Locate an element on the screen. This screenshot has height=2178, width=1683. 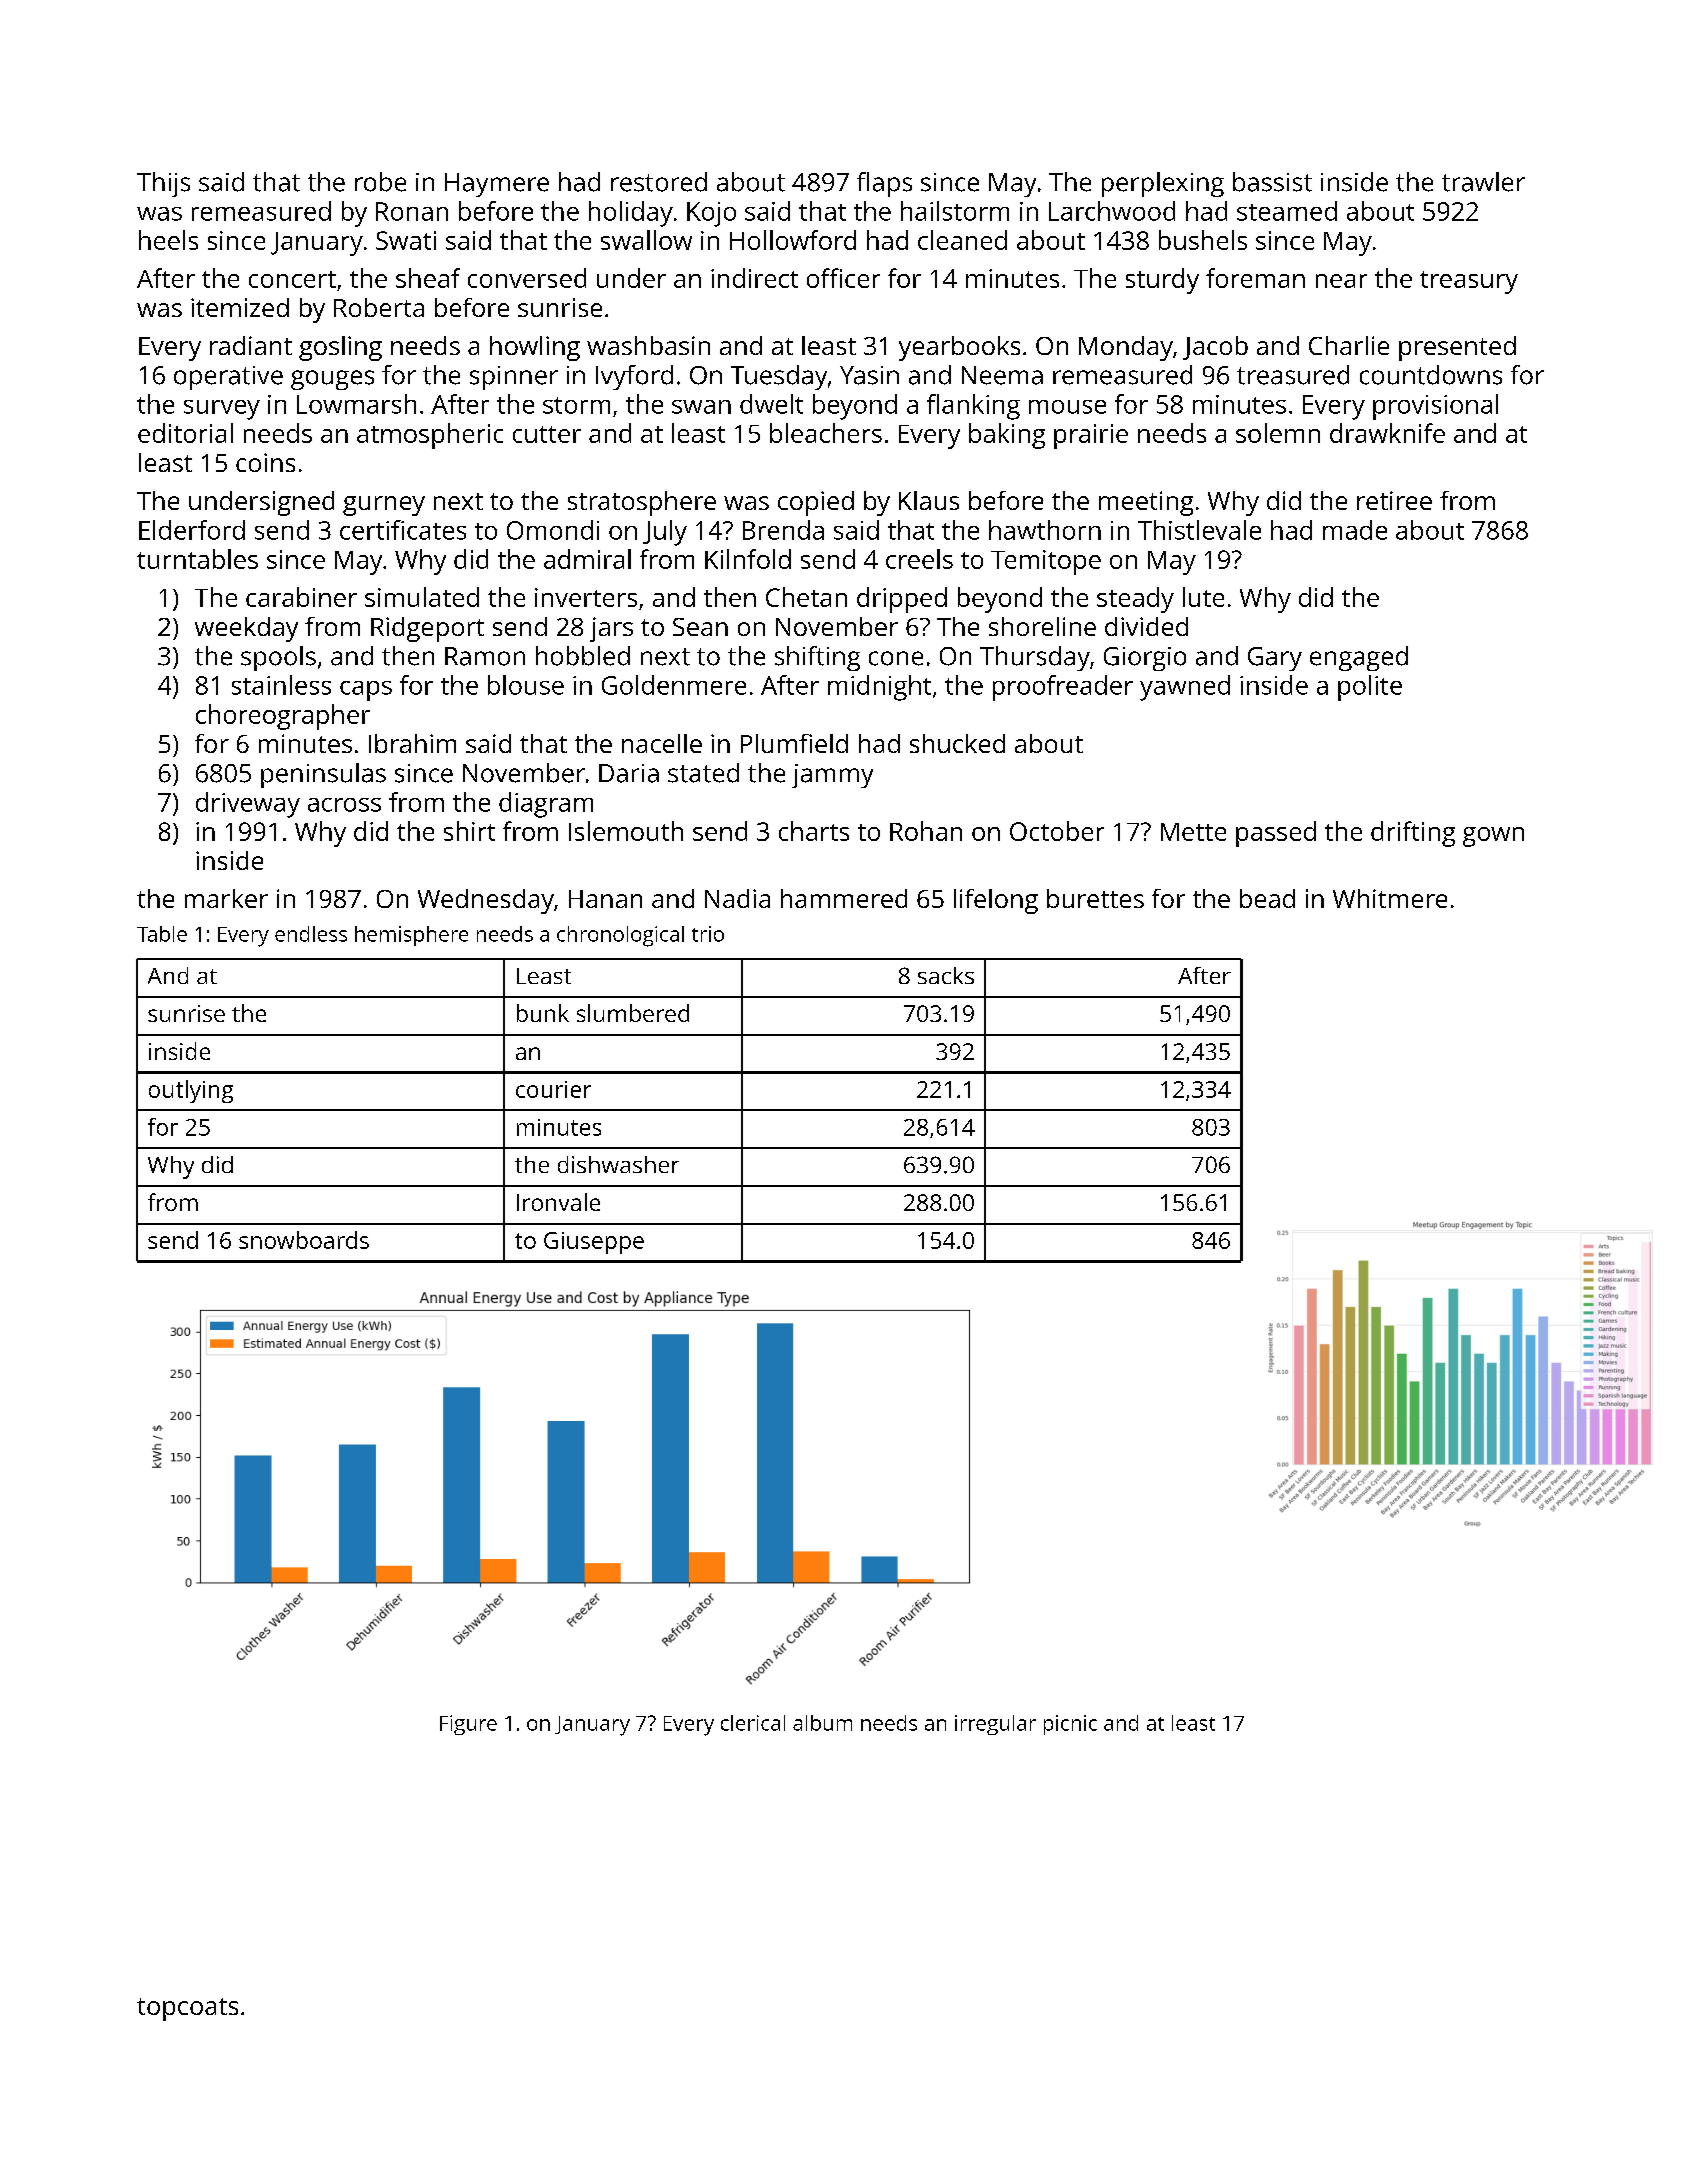
irregular is located at coordinates (995, 1725).
